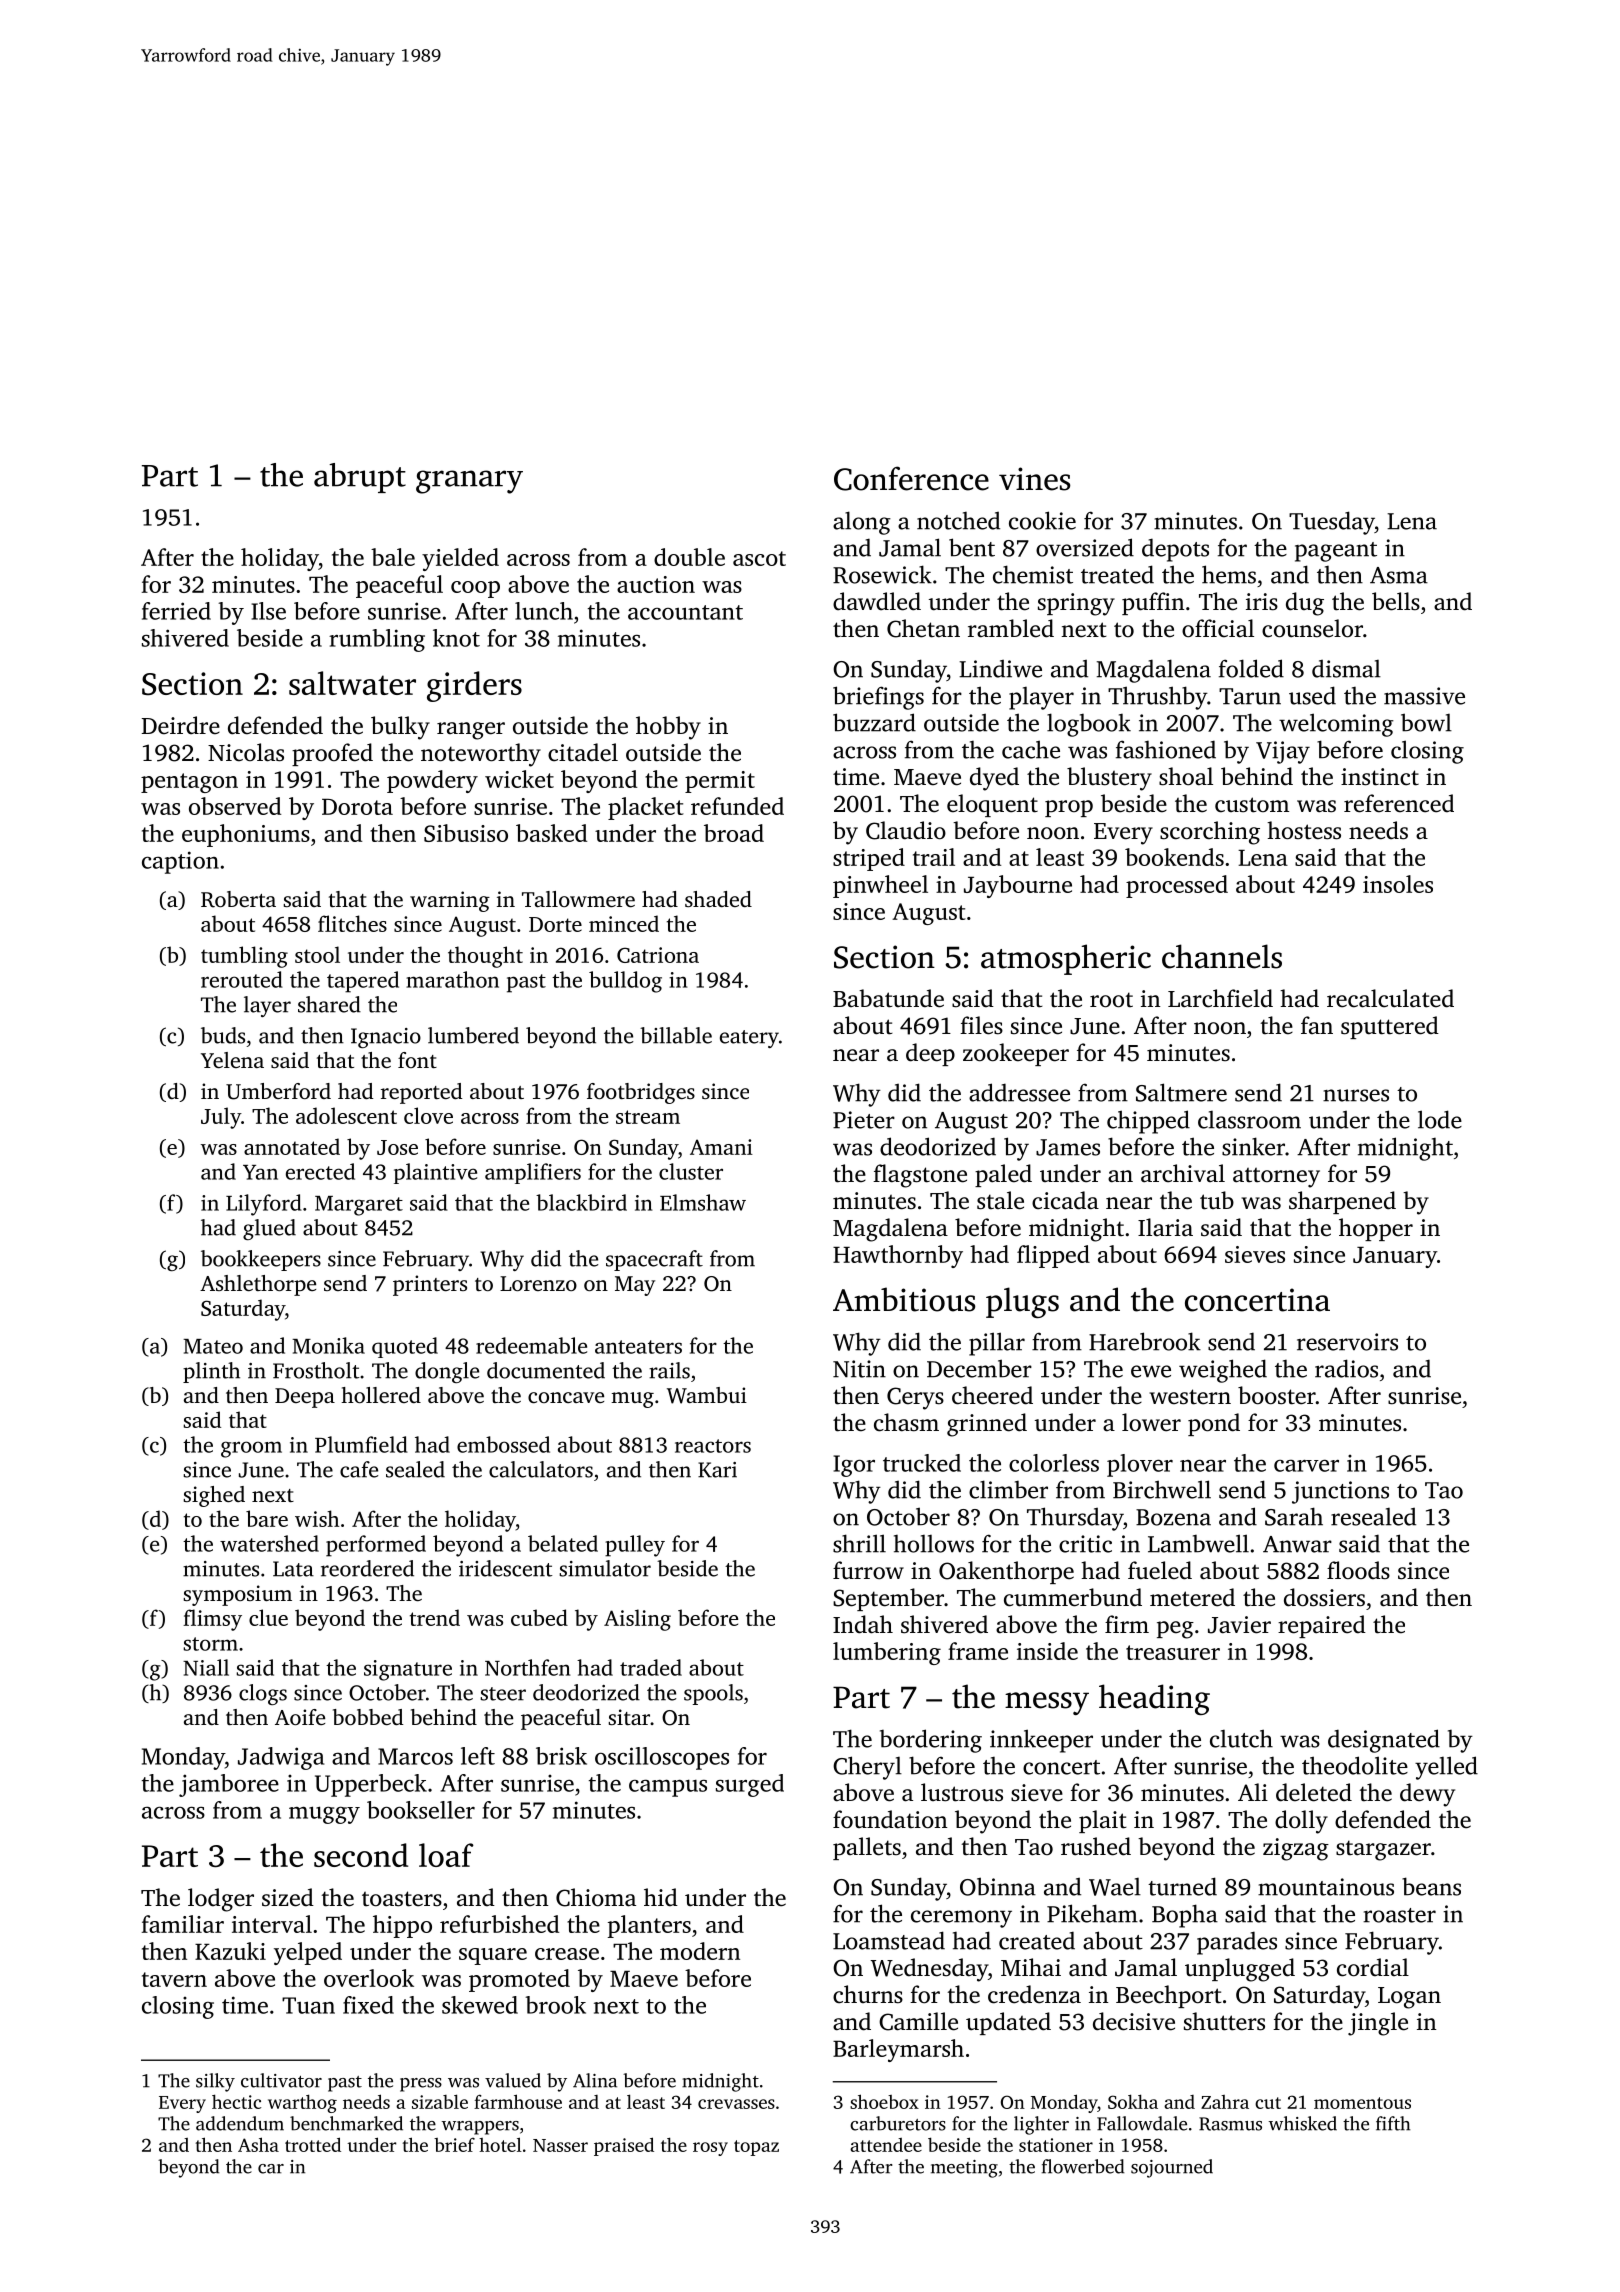 The width and height of the screenshot is (1620, 2292). Describe the element at coordinates (1393, 2123) in the screenshot. I see `fifth` at that location.
